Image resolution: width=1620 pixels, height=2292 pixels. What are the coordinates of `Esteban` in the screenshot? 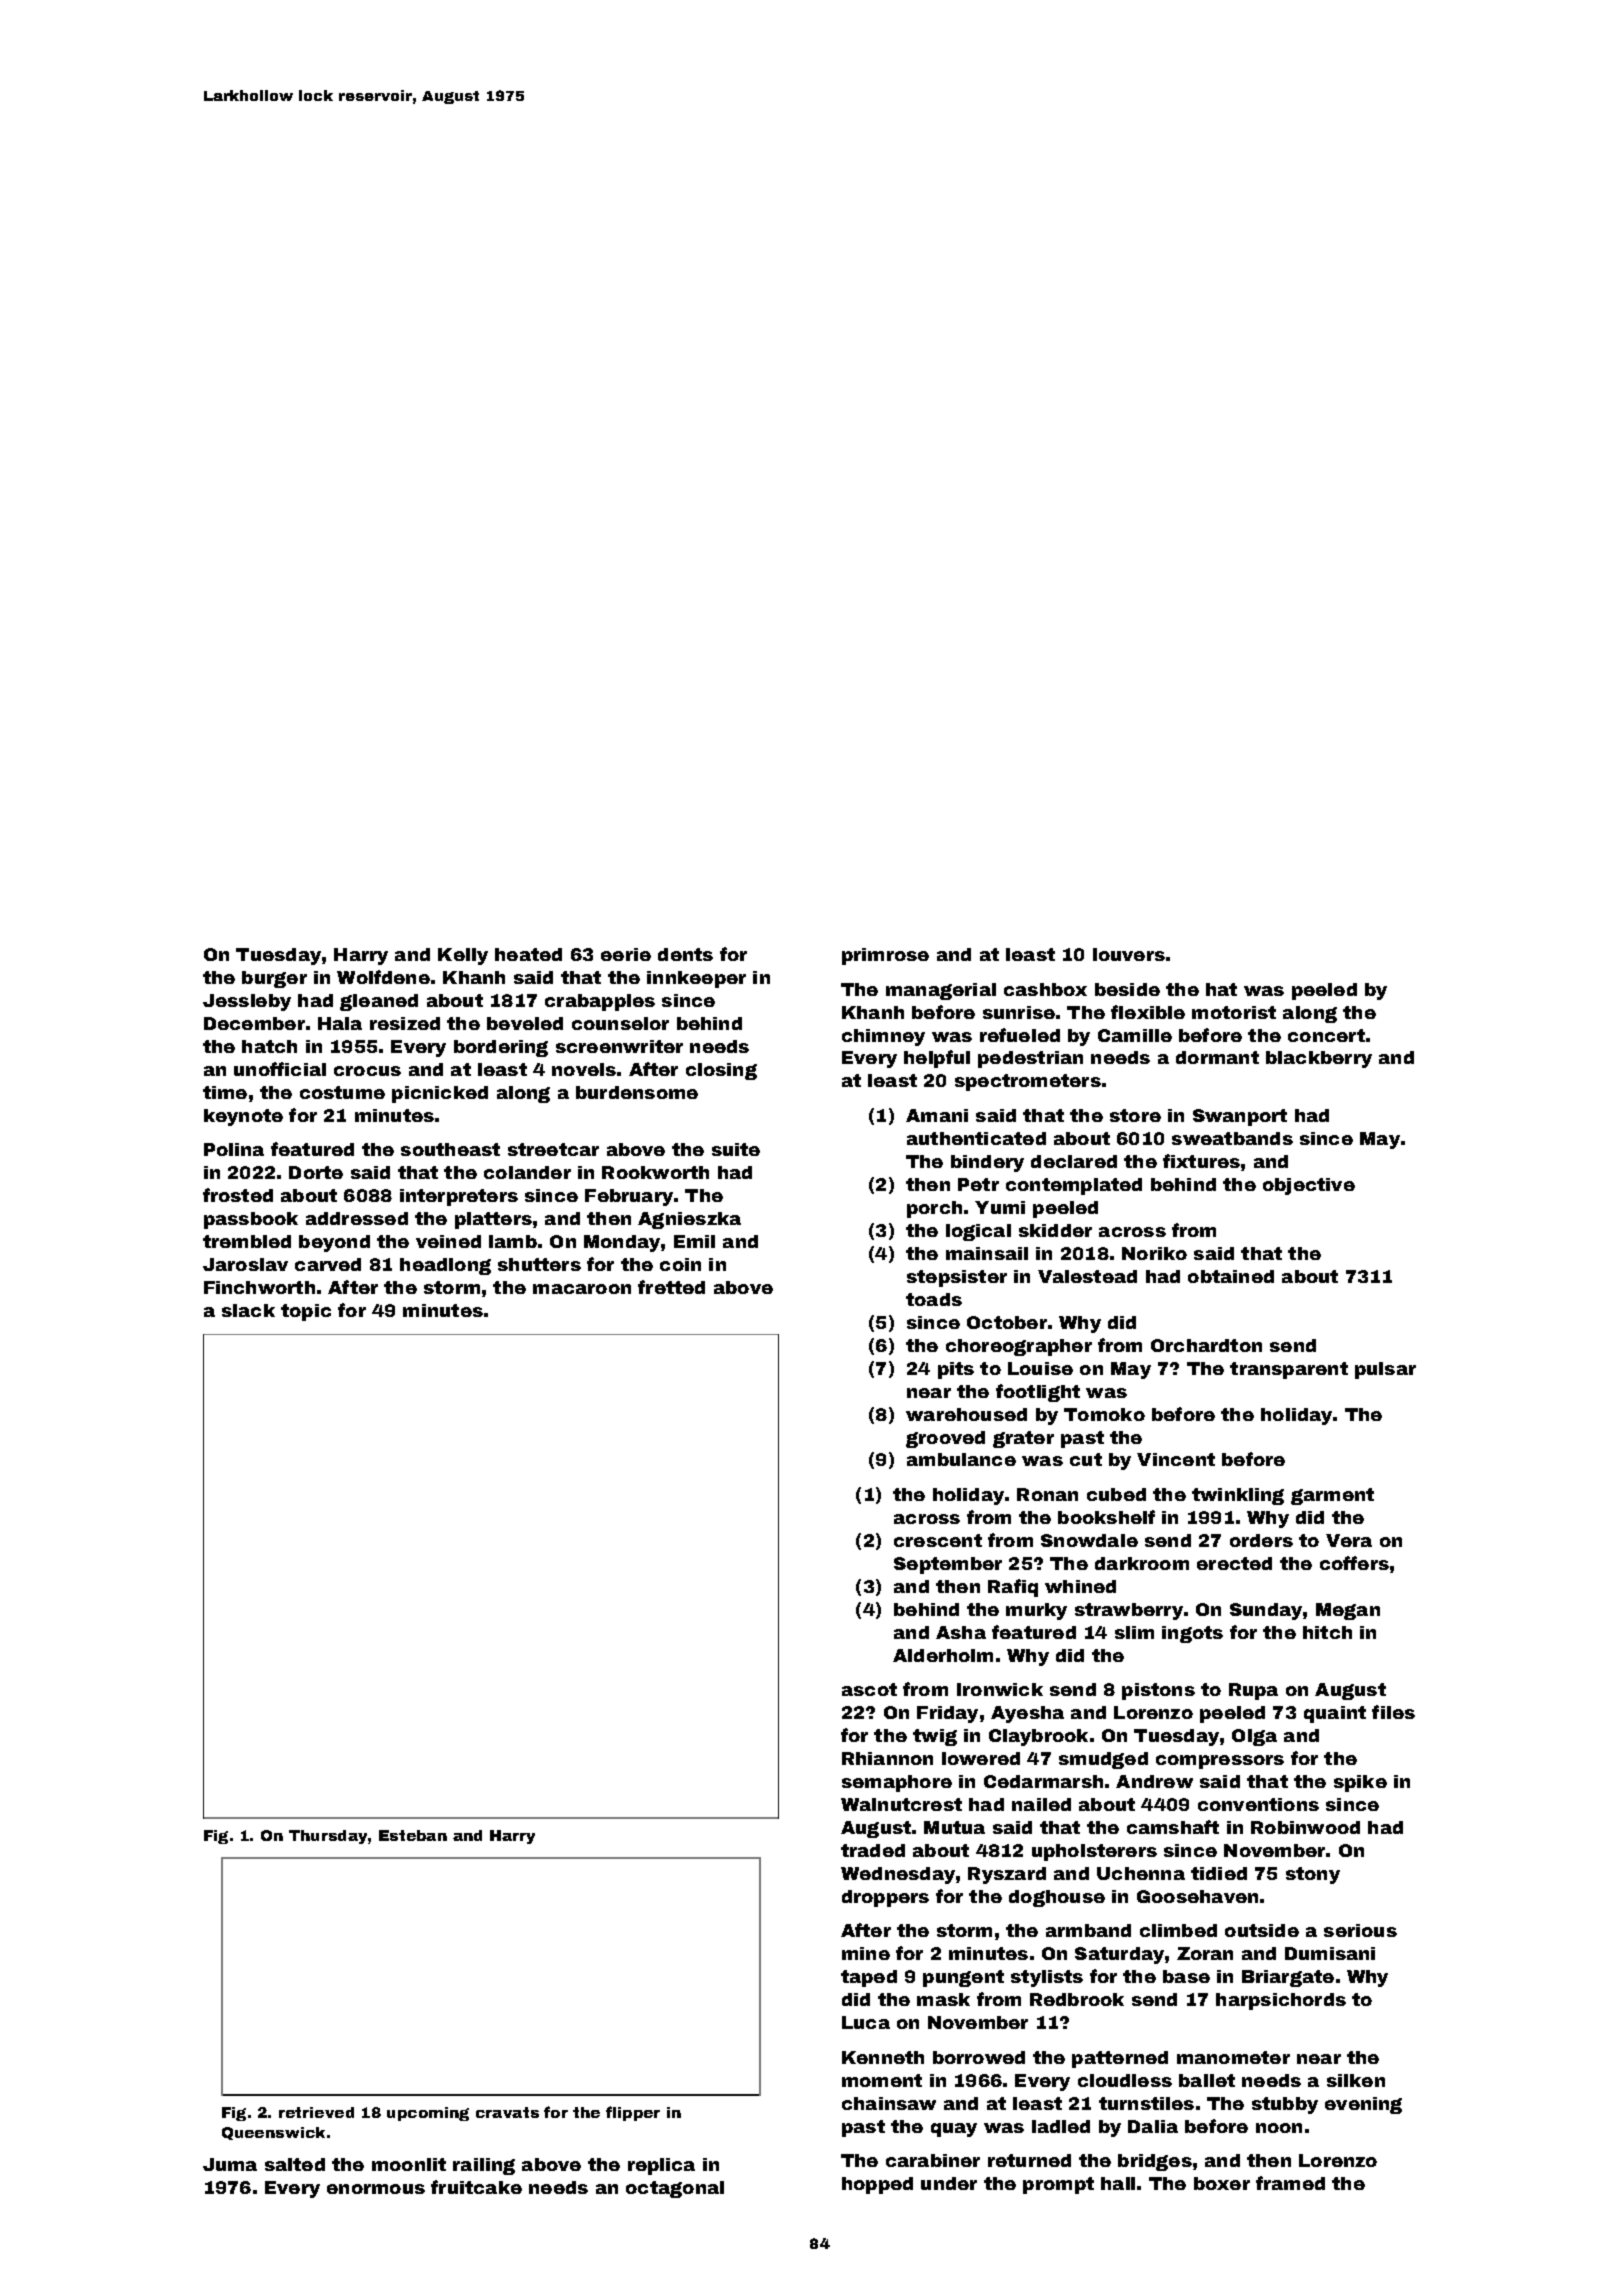 It's located at (413, 1835).
